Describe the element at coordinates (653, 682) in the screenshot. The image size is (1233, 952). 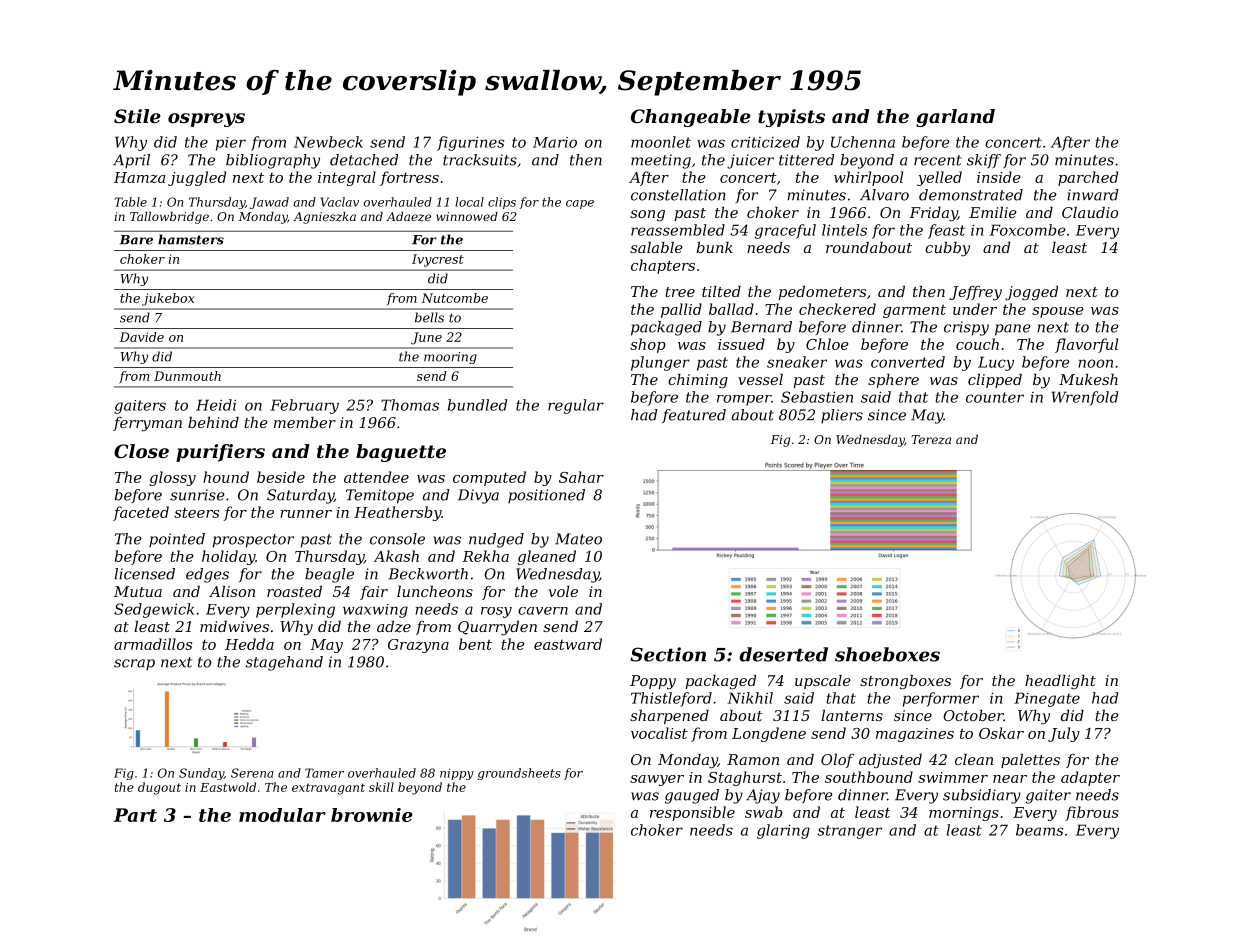
I see `Poppy` at that location.
